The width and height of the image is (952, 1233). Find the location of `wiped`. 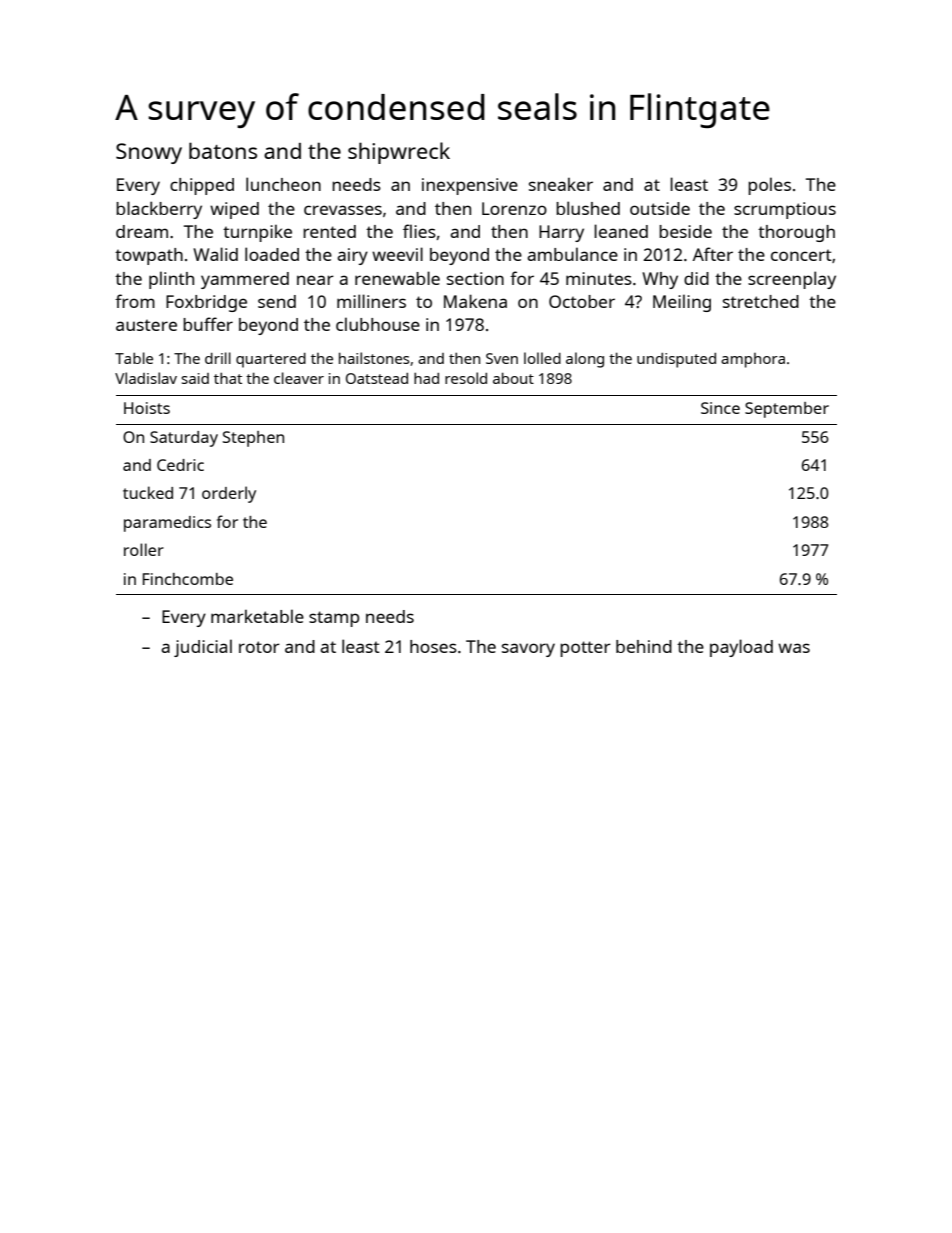

wiped is located at coordinates (234, 210).
